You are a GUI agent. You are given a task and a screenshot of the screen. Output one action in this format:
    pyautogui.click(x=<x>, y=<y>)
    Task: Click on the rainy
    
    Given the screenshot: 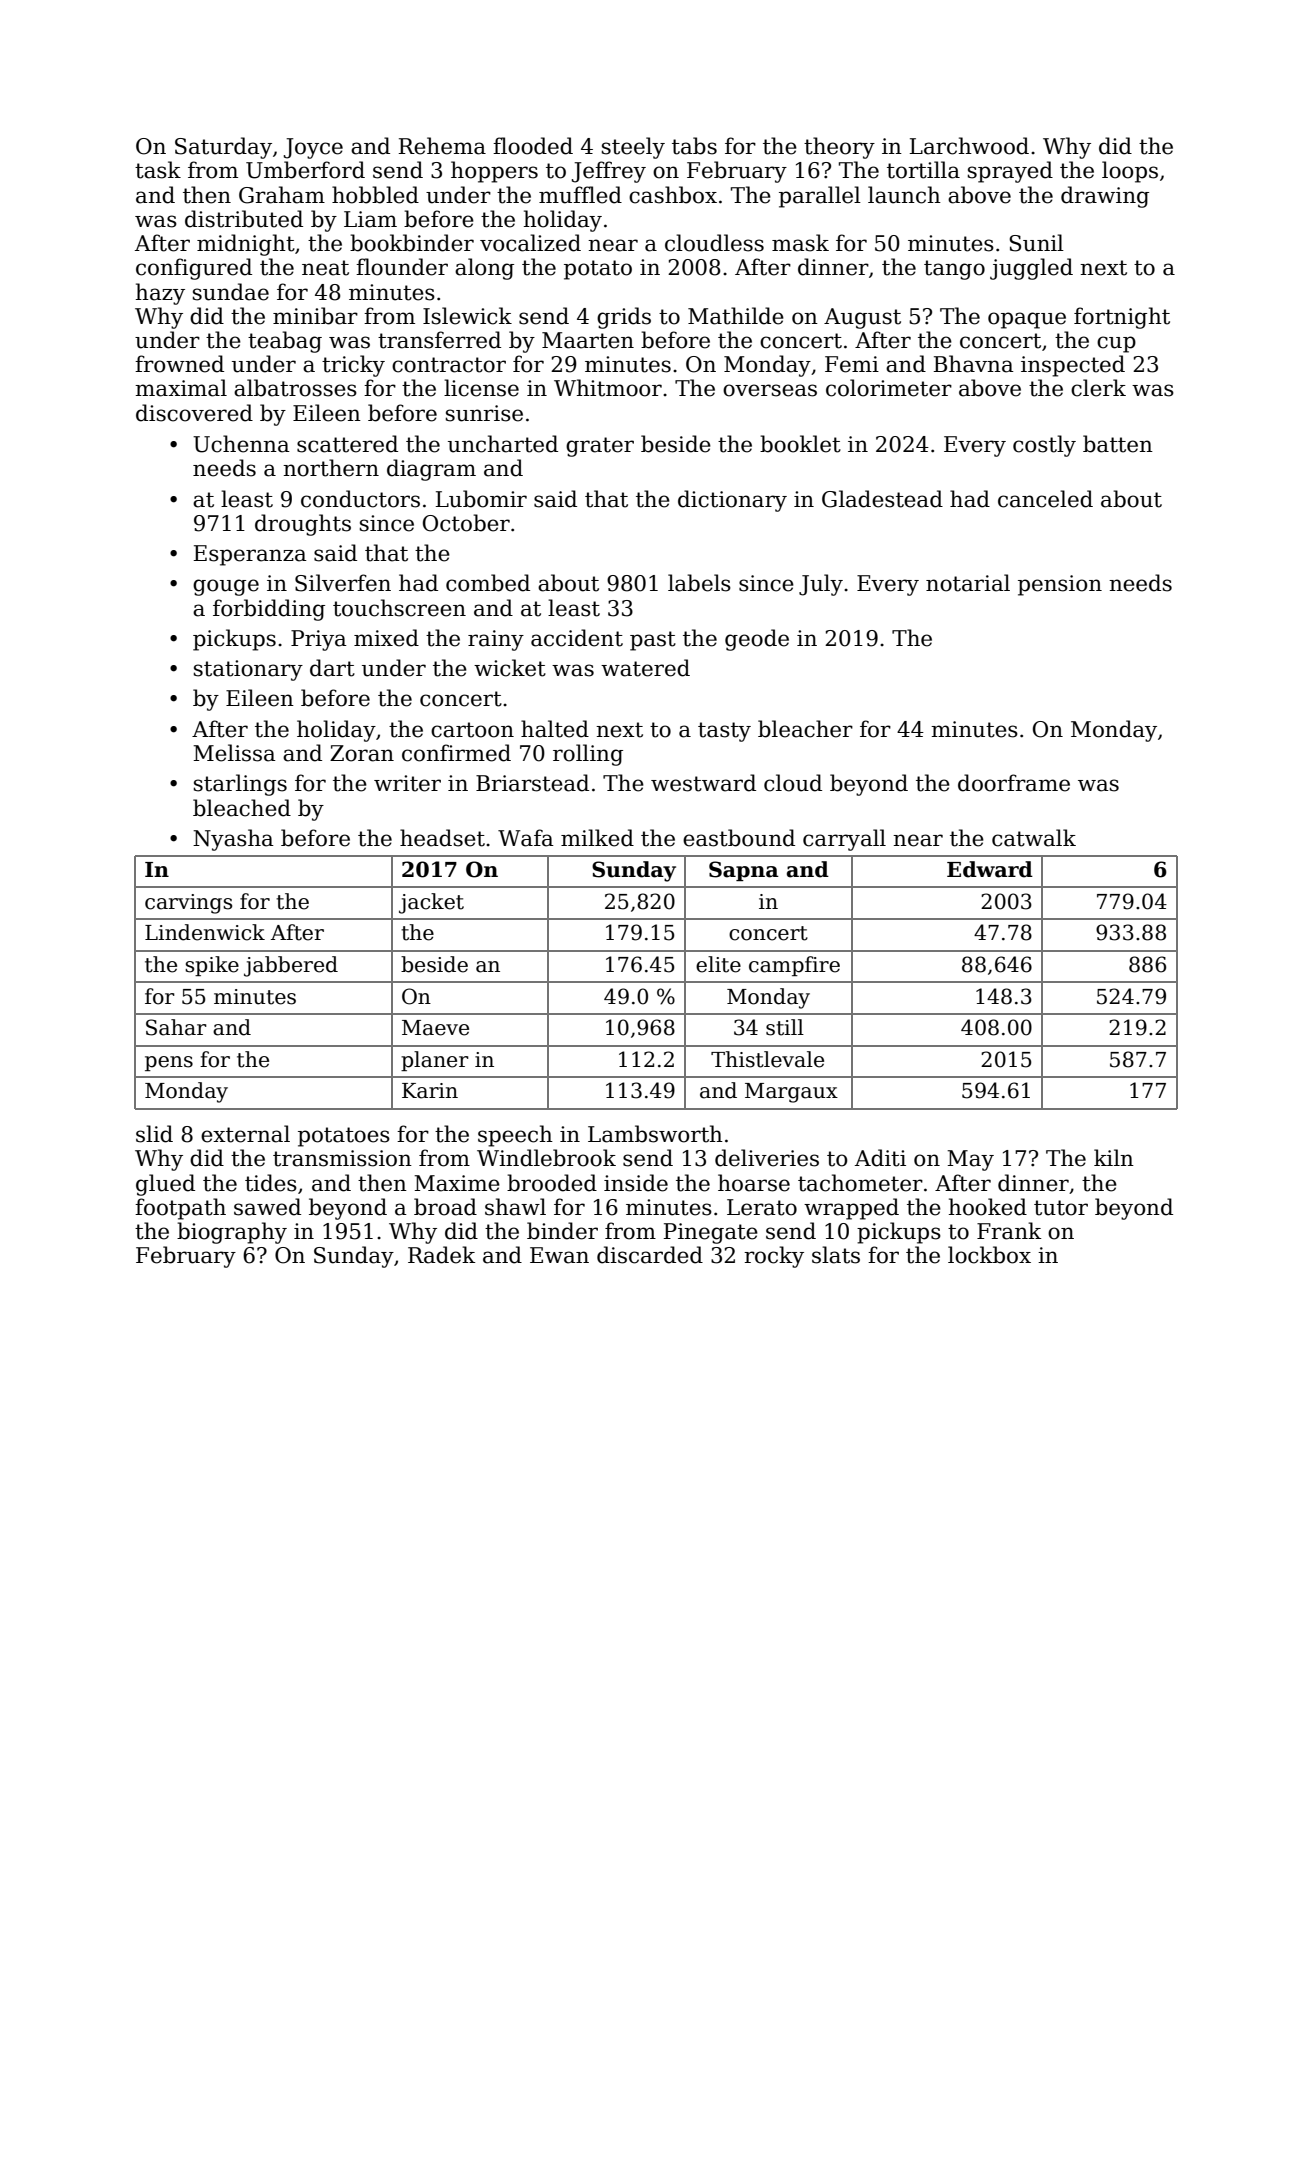 What is the action you would take?
    pyautogui.click(x=496, y=640)
